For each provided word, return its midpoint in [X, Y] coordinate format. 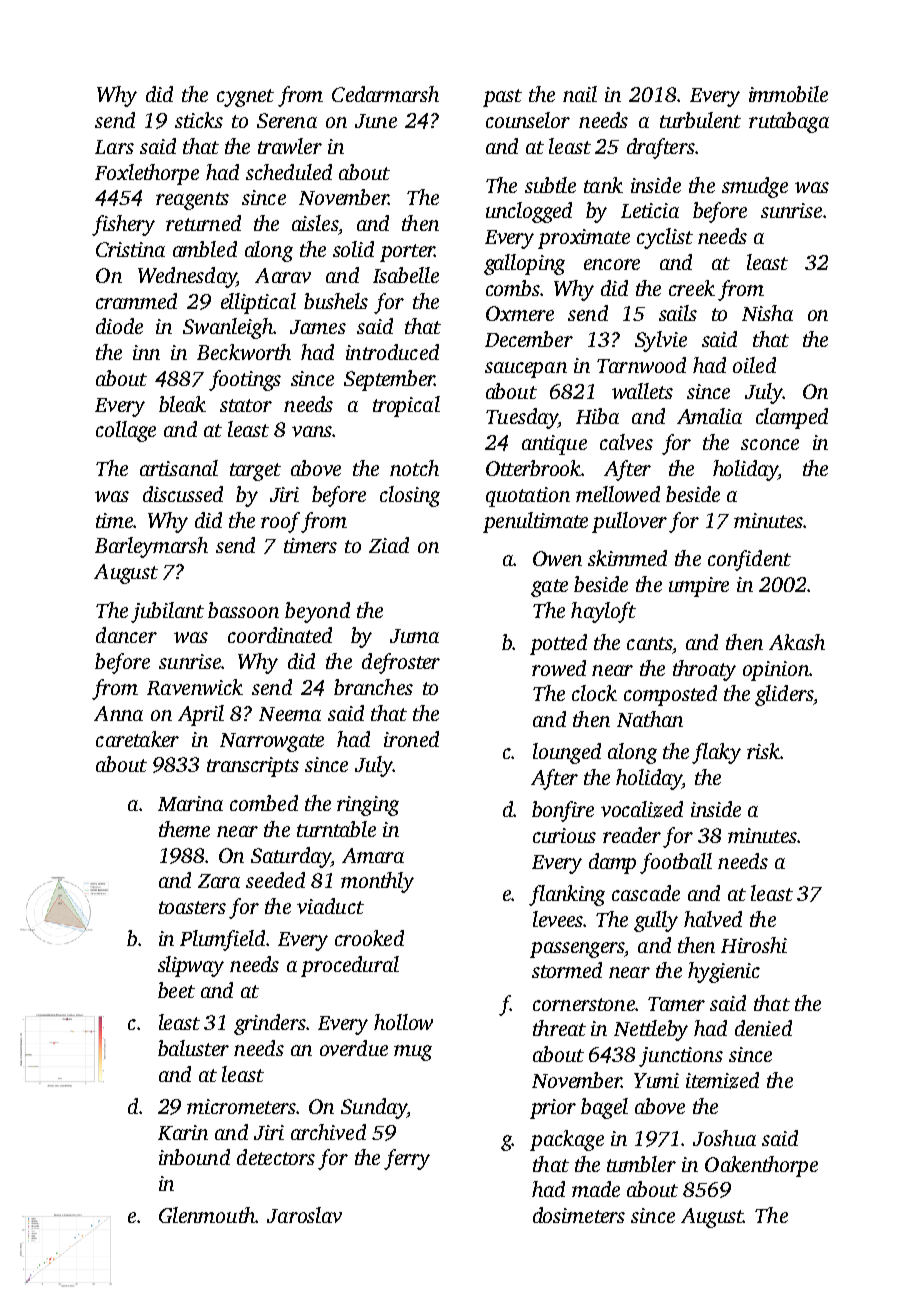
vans [312, 431]
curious [564, 835]
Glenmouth [207, 1215]
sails [678, 313]
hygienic [724, 972]
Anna [118, 713]
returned [203, 223]
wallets [642, 391]
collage [126, 431]
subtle [550, 185]
